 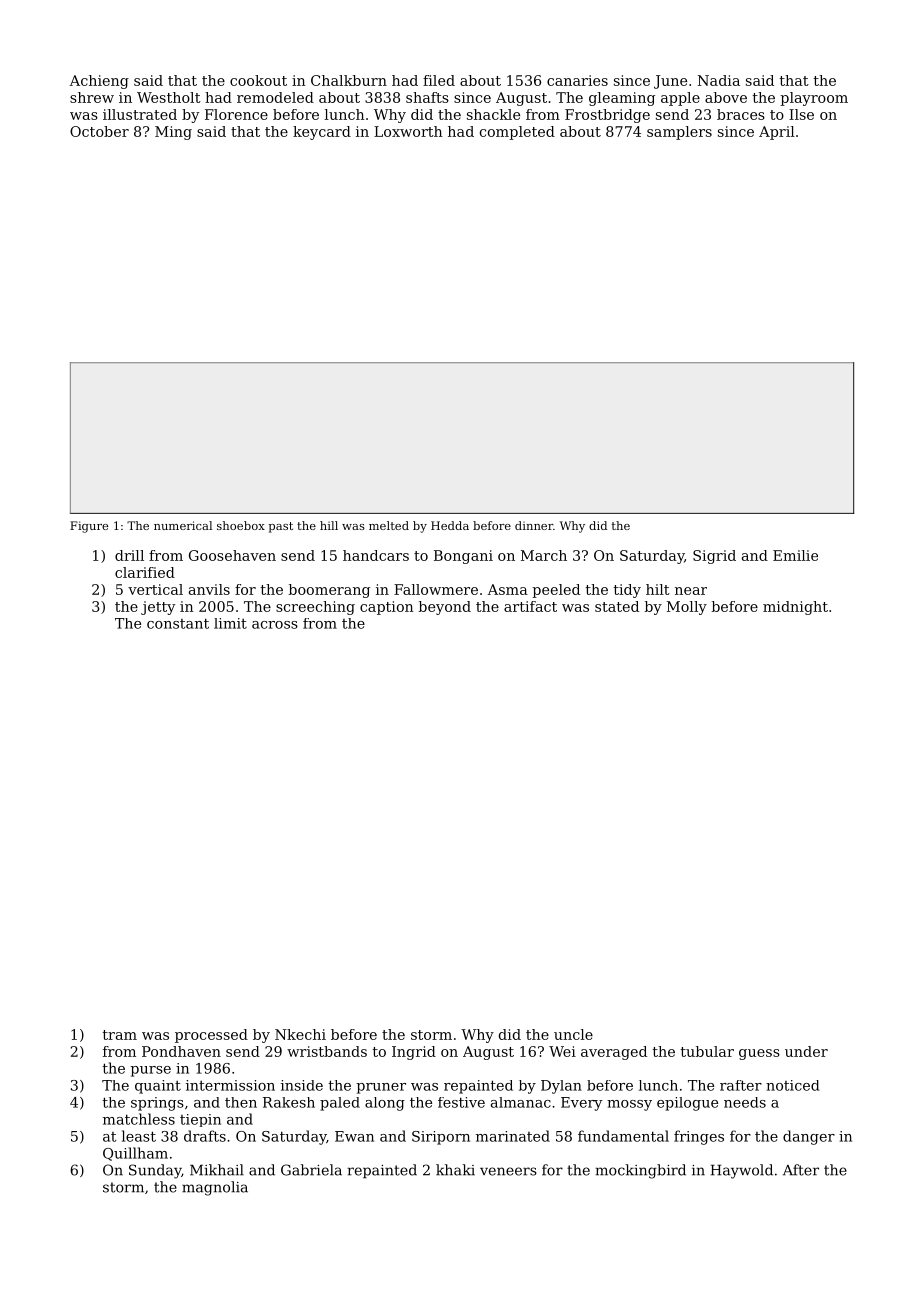 What do you see at coordinates (517, 133) in the screenshot?
I see `completed` at bounding box center [517, 133].
